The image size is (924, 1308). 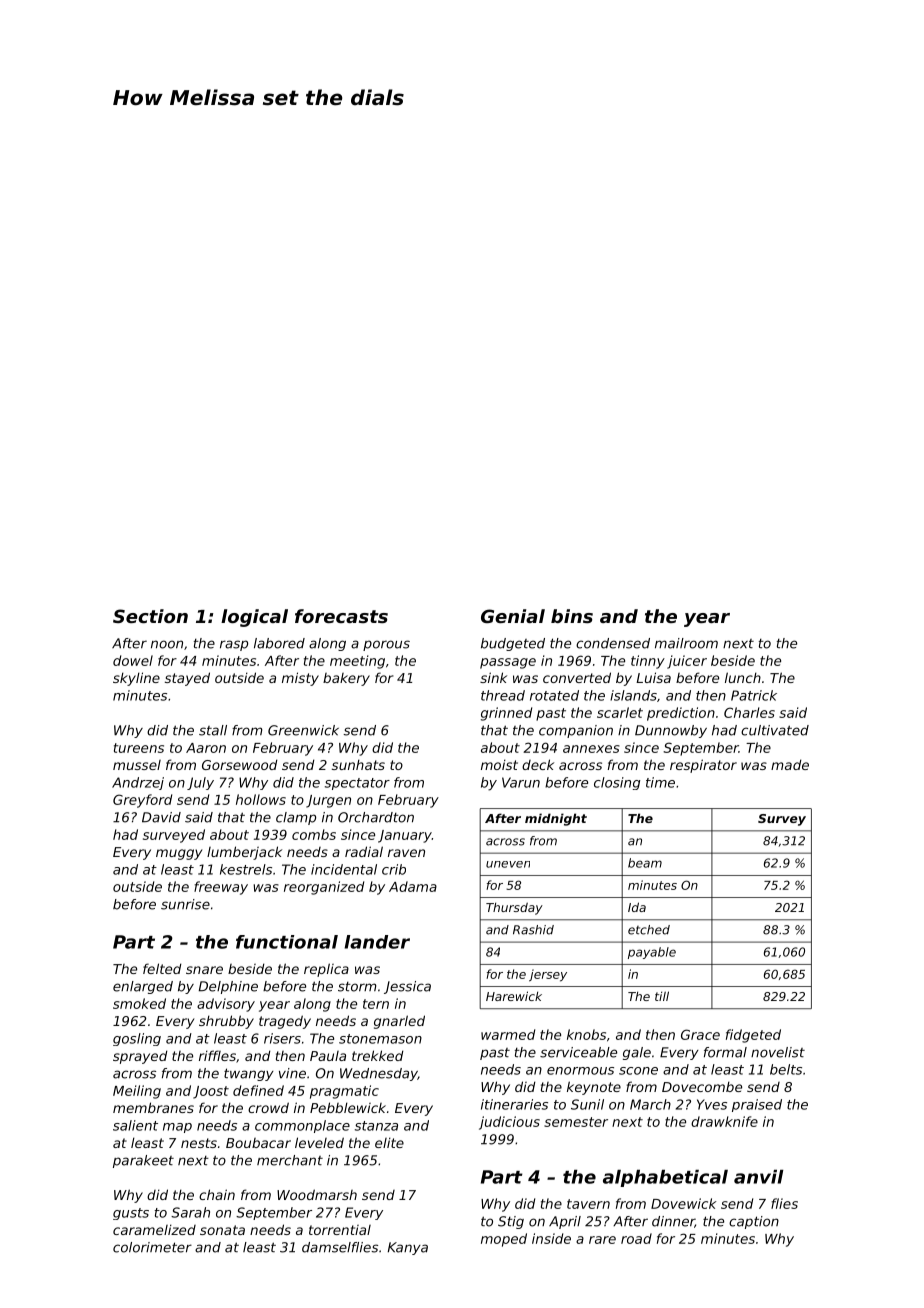 I want to click on Adama, so click(x=413, y=886).
